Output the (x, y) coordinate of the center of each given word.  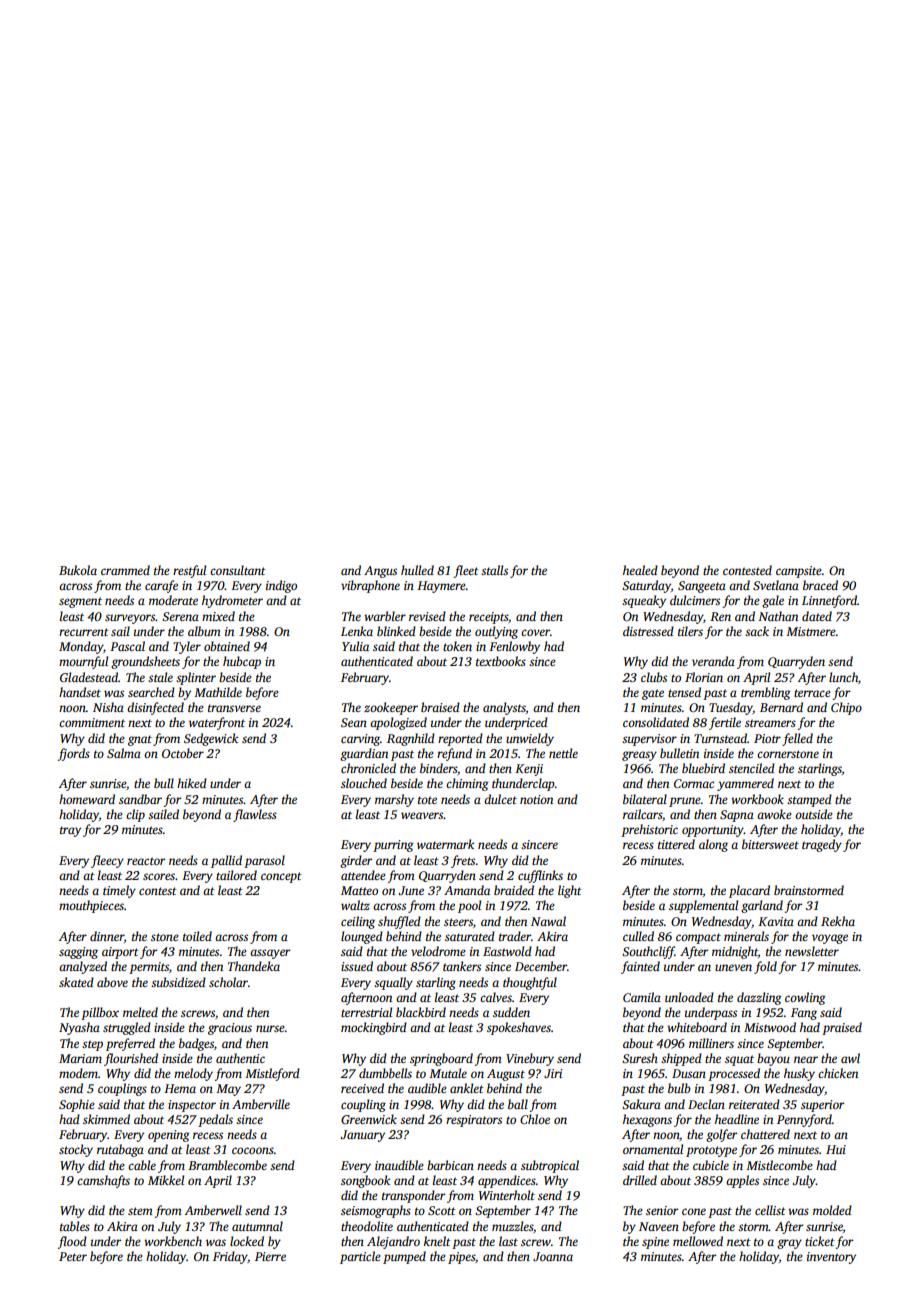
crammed (125, 570)
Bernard (781, 707)
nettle (563, 753)
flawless (255, 815)
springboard (441, 1059)
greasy (639, 756)
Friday (230, 1257)
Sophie (77, 1105)
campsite (799, 572)
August (506, 1075)
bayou (773, 1059)
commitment (92, 722)
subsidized (178, 982)
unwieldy (530, 739)
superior (823, 1106)
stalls (494, 570)
